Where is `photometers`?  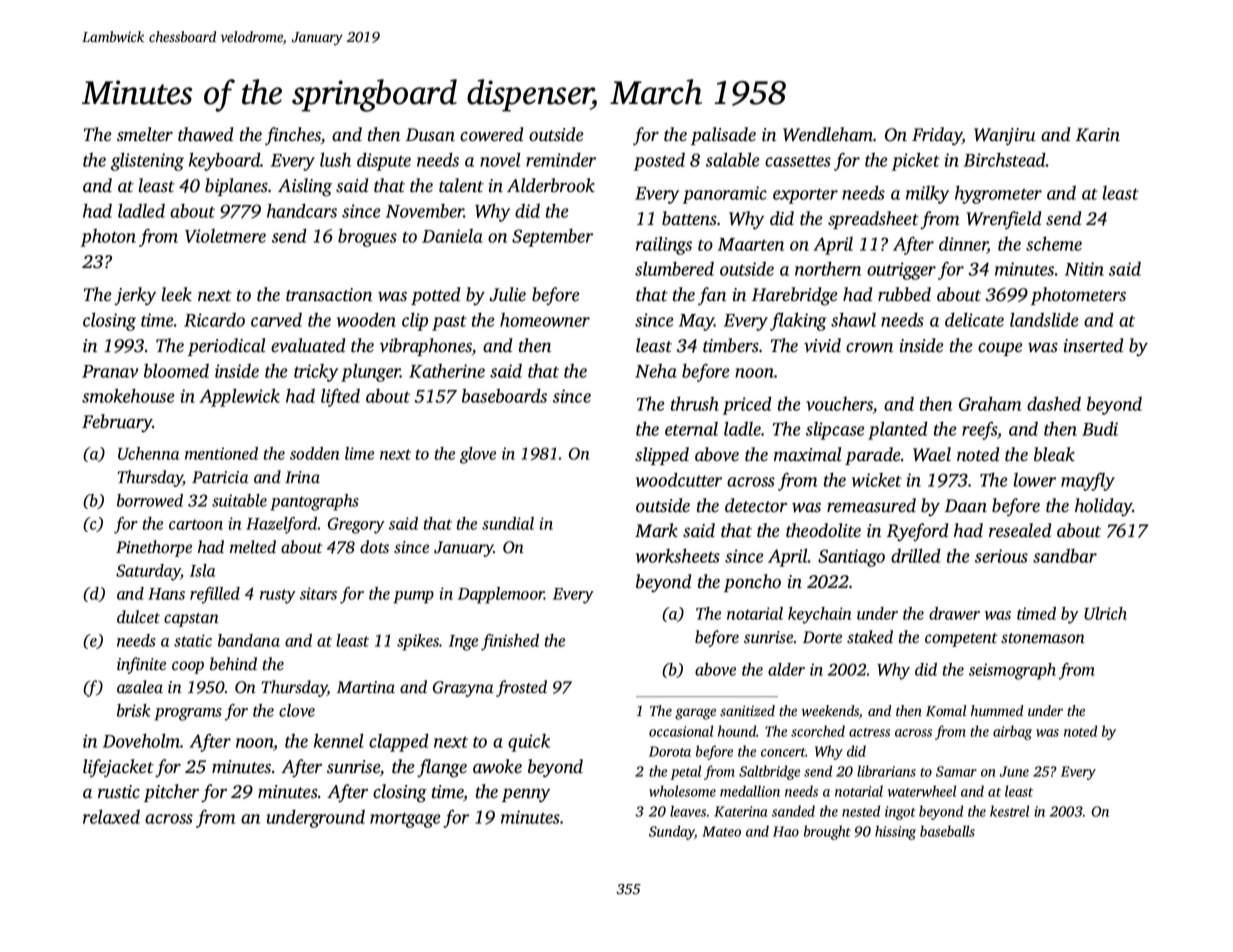 photometers is located at coordinates (1078, 296).
